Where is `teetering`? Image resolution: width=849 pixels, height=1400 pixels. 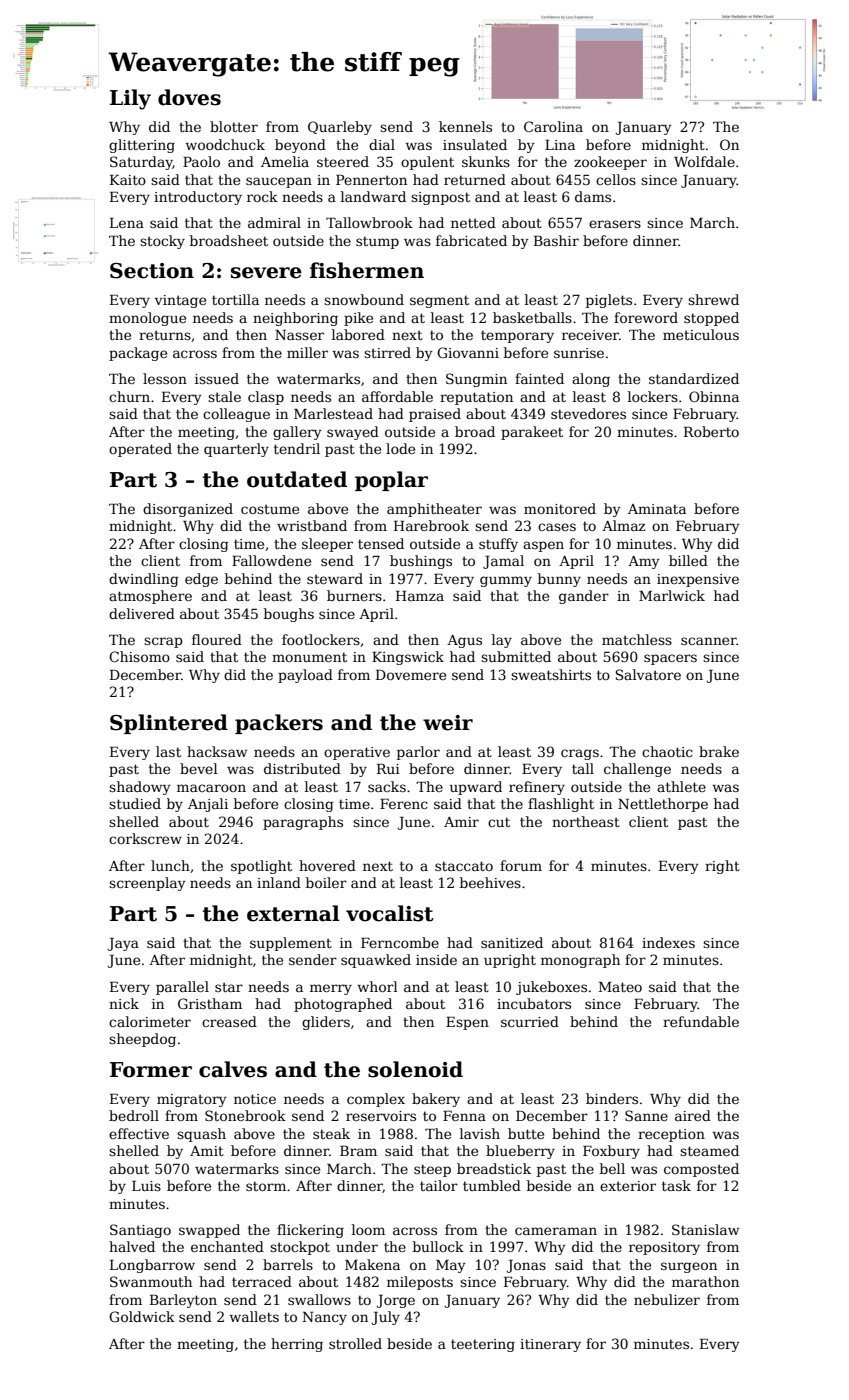
teetering is located at coordinates (483, 1345).
